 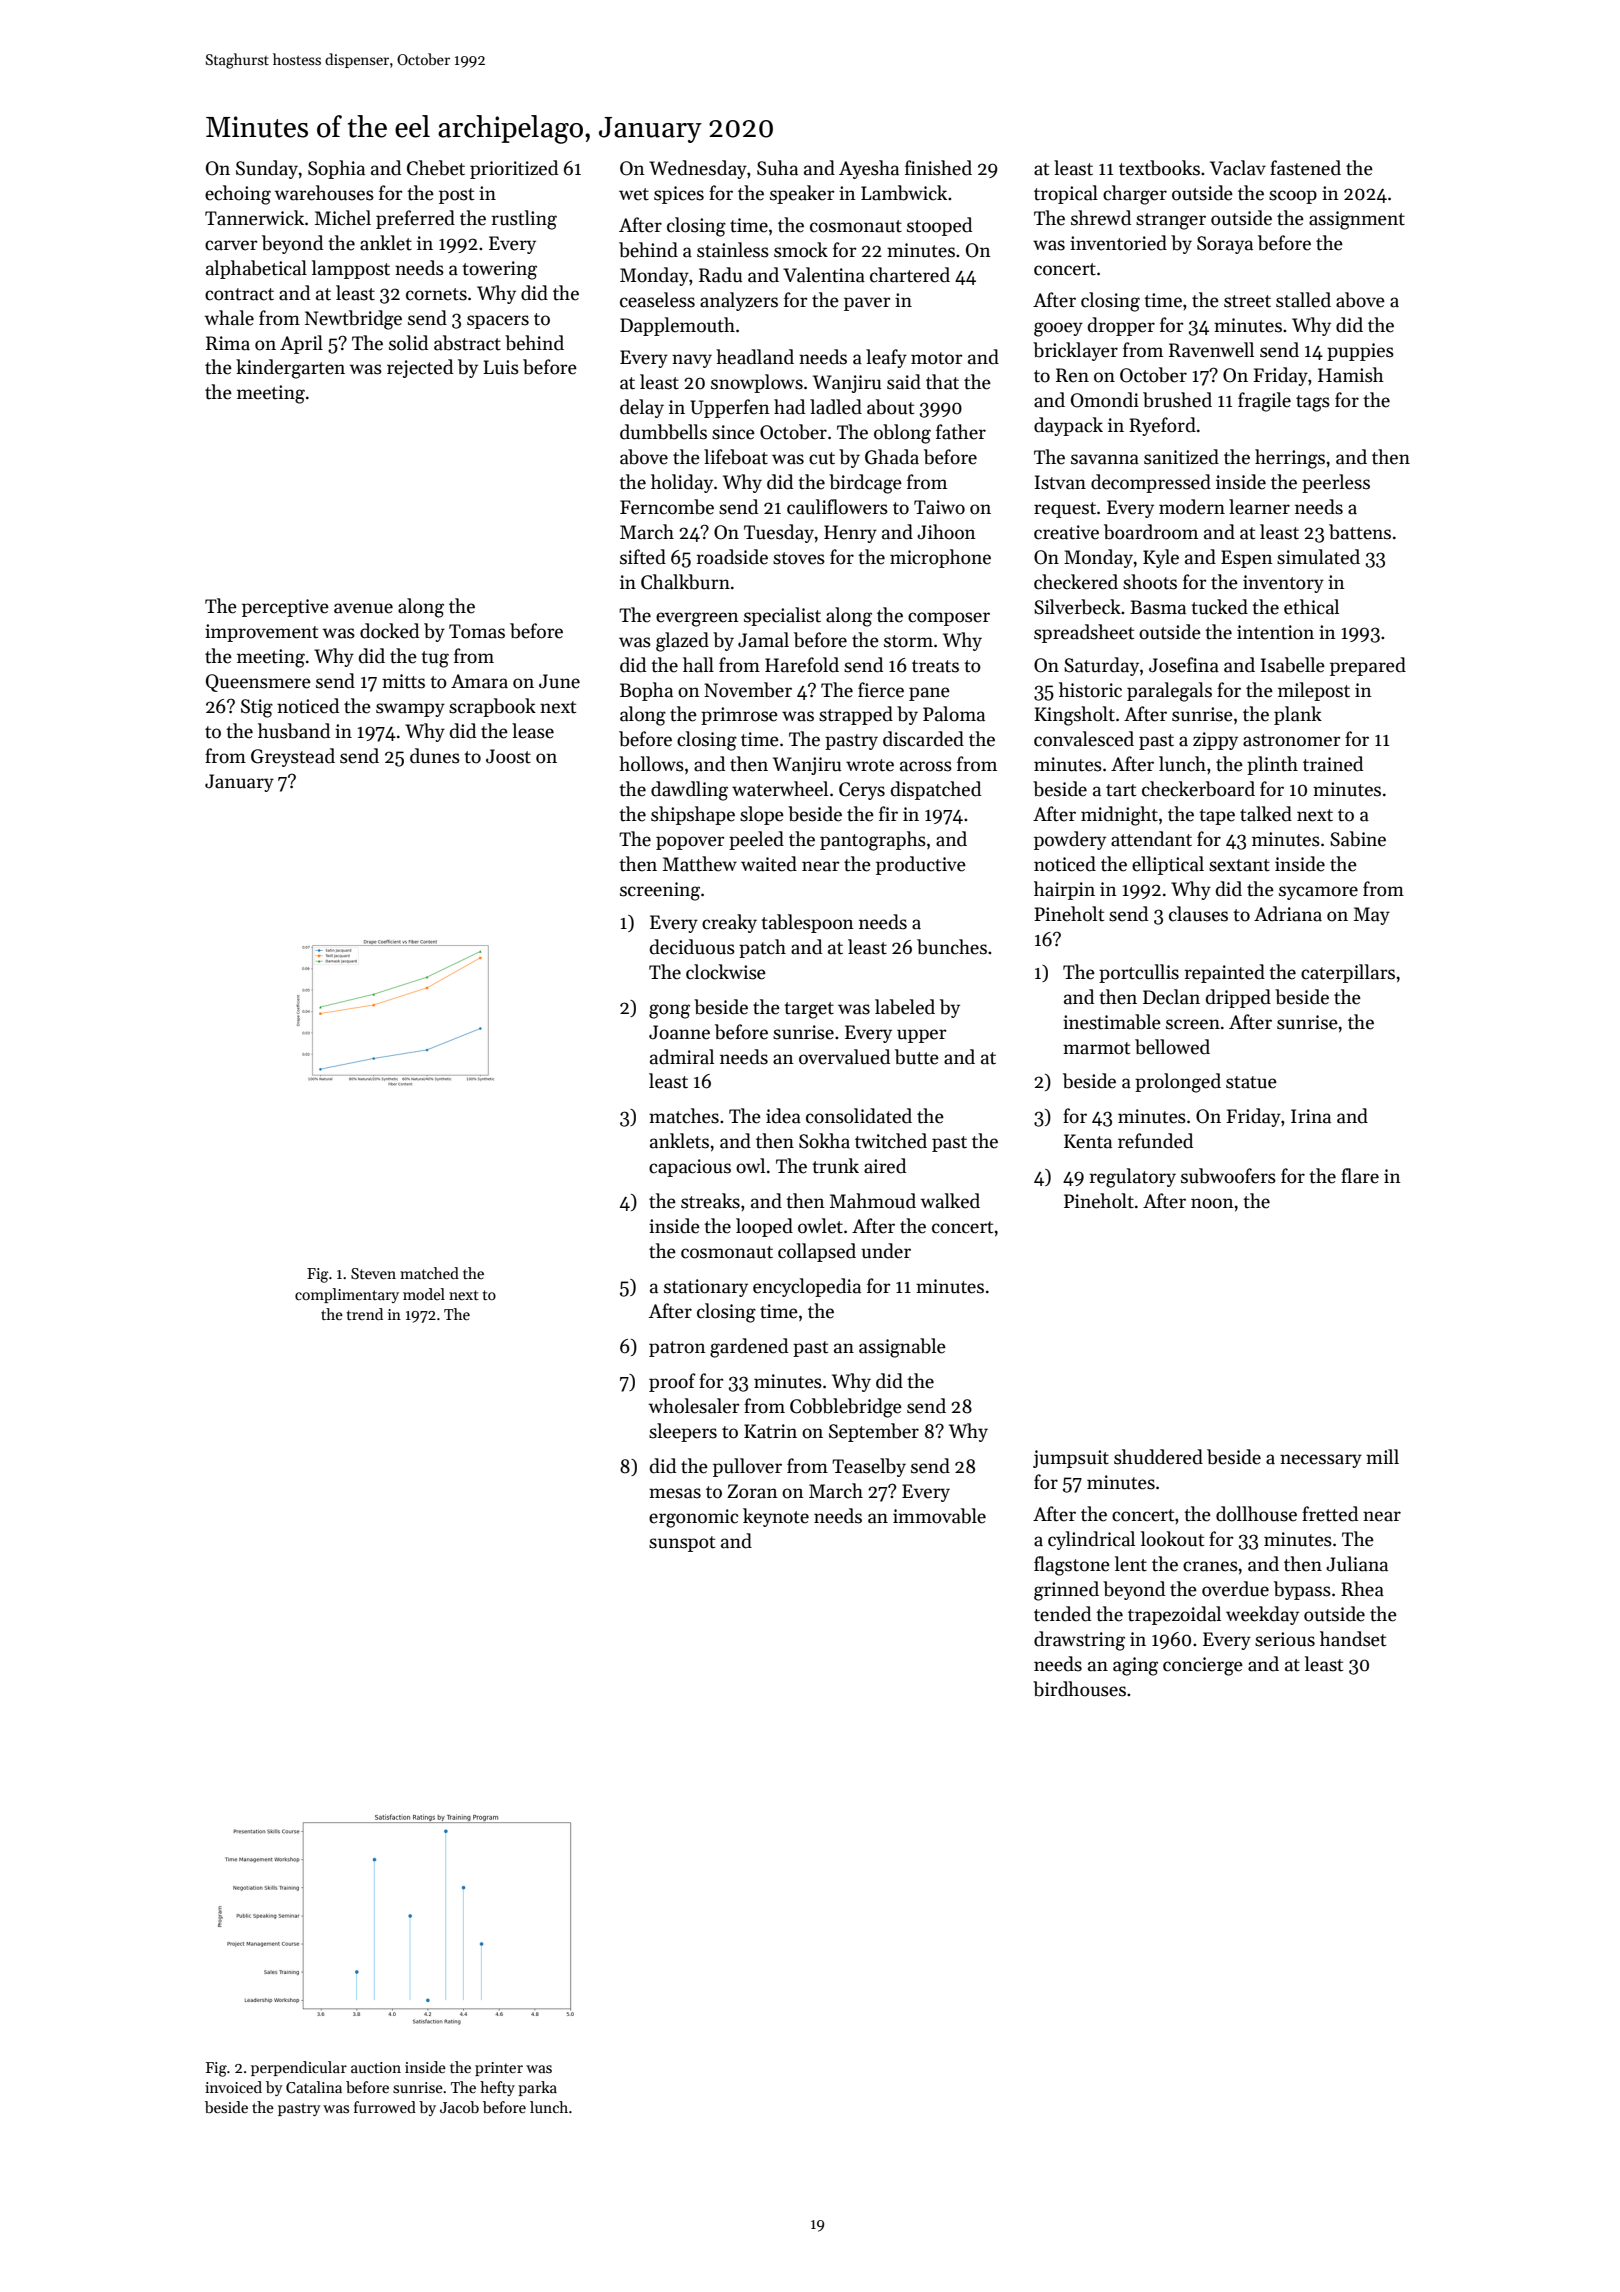 I want to click on learner, so click(x=1259, y=507).
